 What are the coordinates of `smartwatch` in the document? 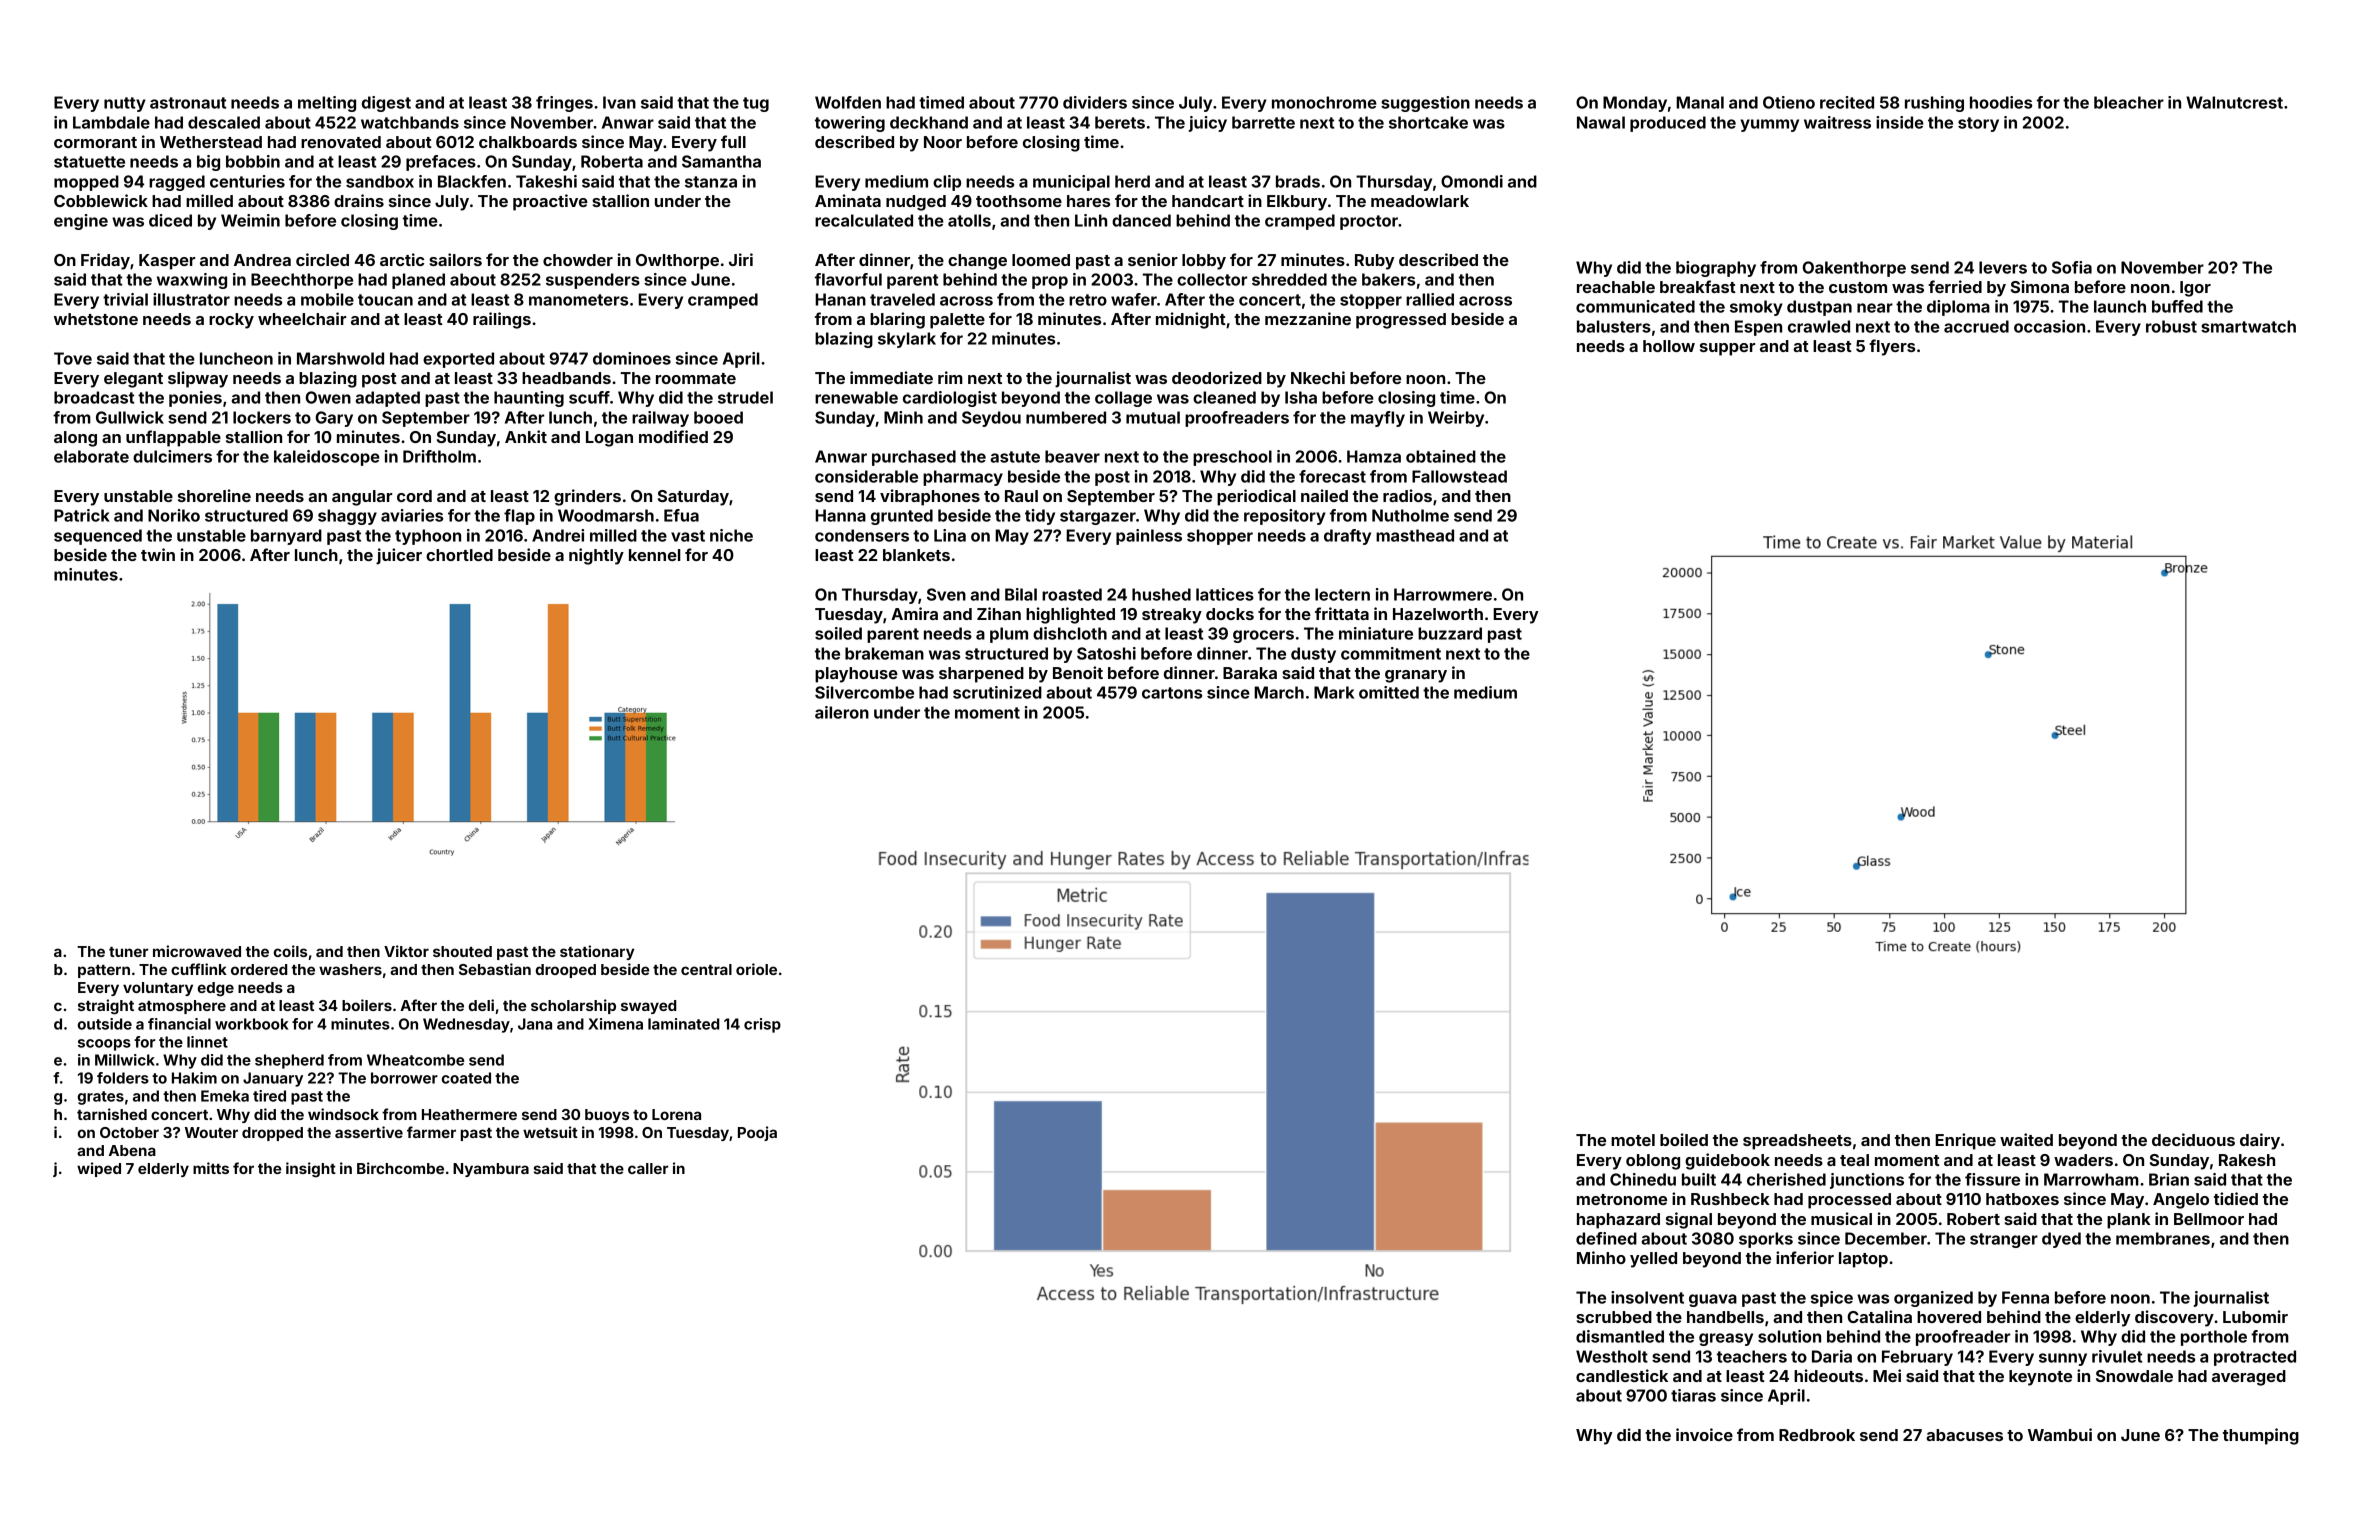 It's located at (2248, 326).
